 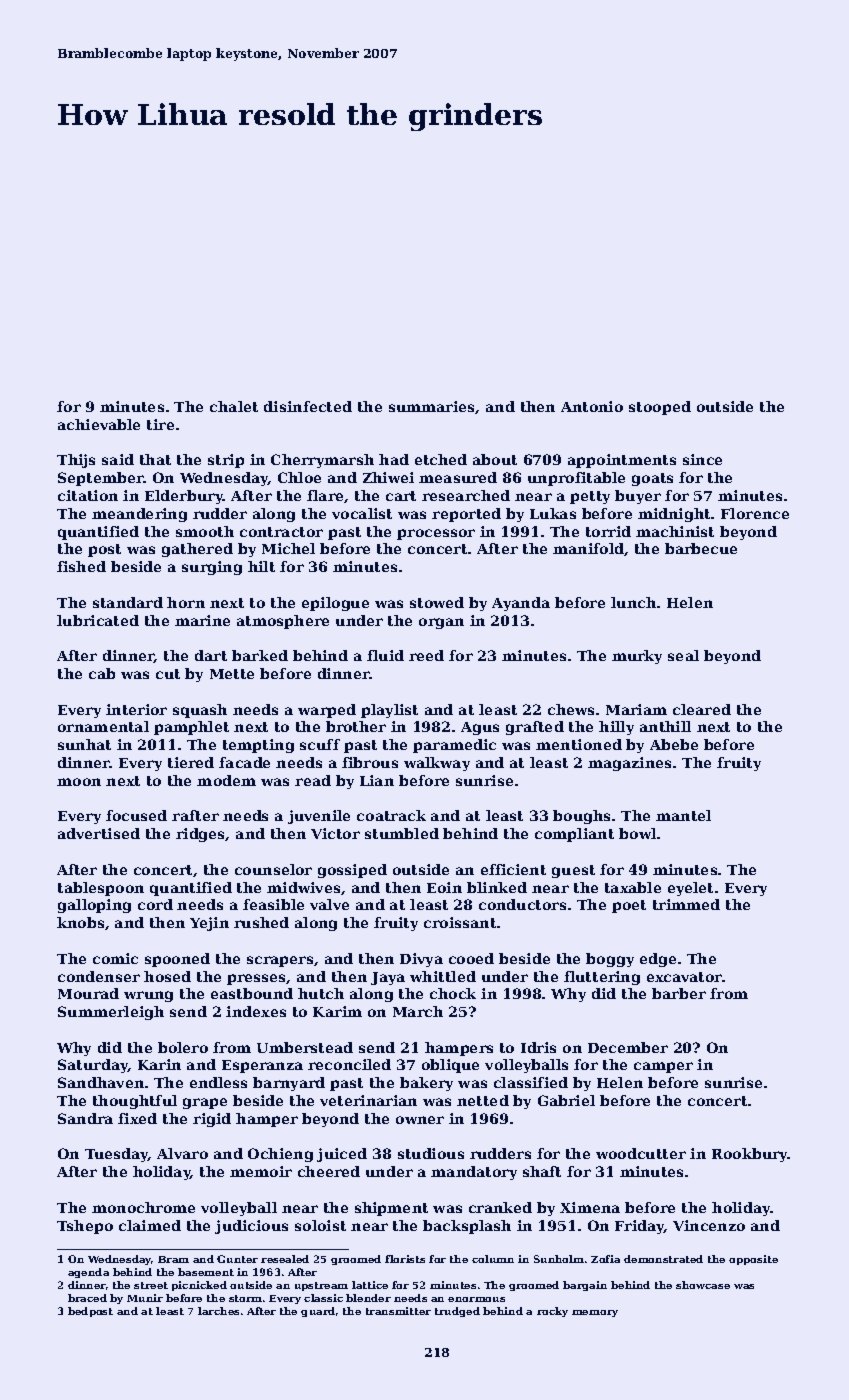 What do you see at coordinates (349, 1064) in the screenshot?
I see `reconciled` at bounding box center [349, 1064].
